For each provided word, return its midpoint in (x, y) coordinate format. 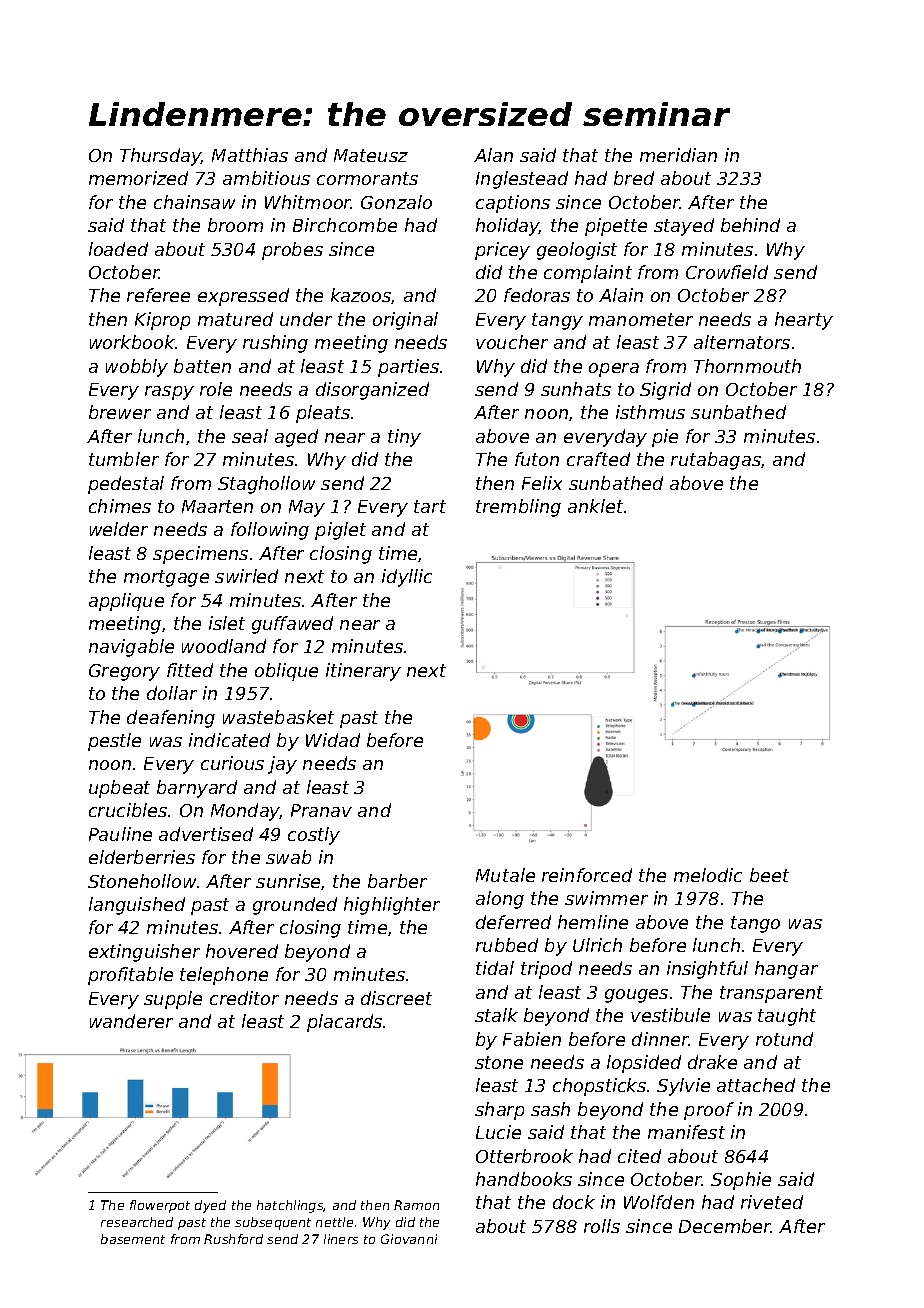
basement (133, 1239)
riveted (772, 1202)
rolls (602, 1226)
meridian (678, 155)
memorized (138, 178)
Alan (493, 155)
